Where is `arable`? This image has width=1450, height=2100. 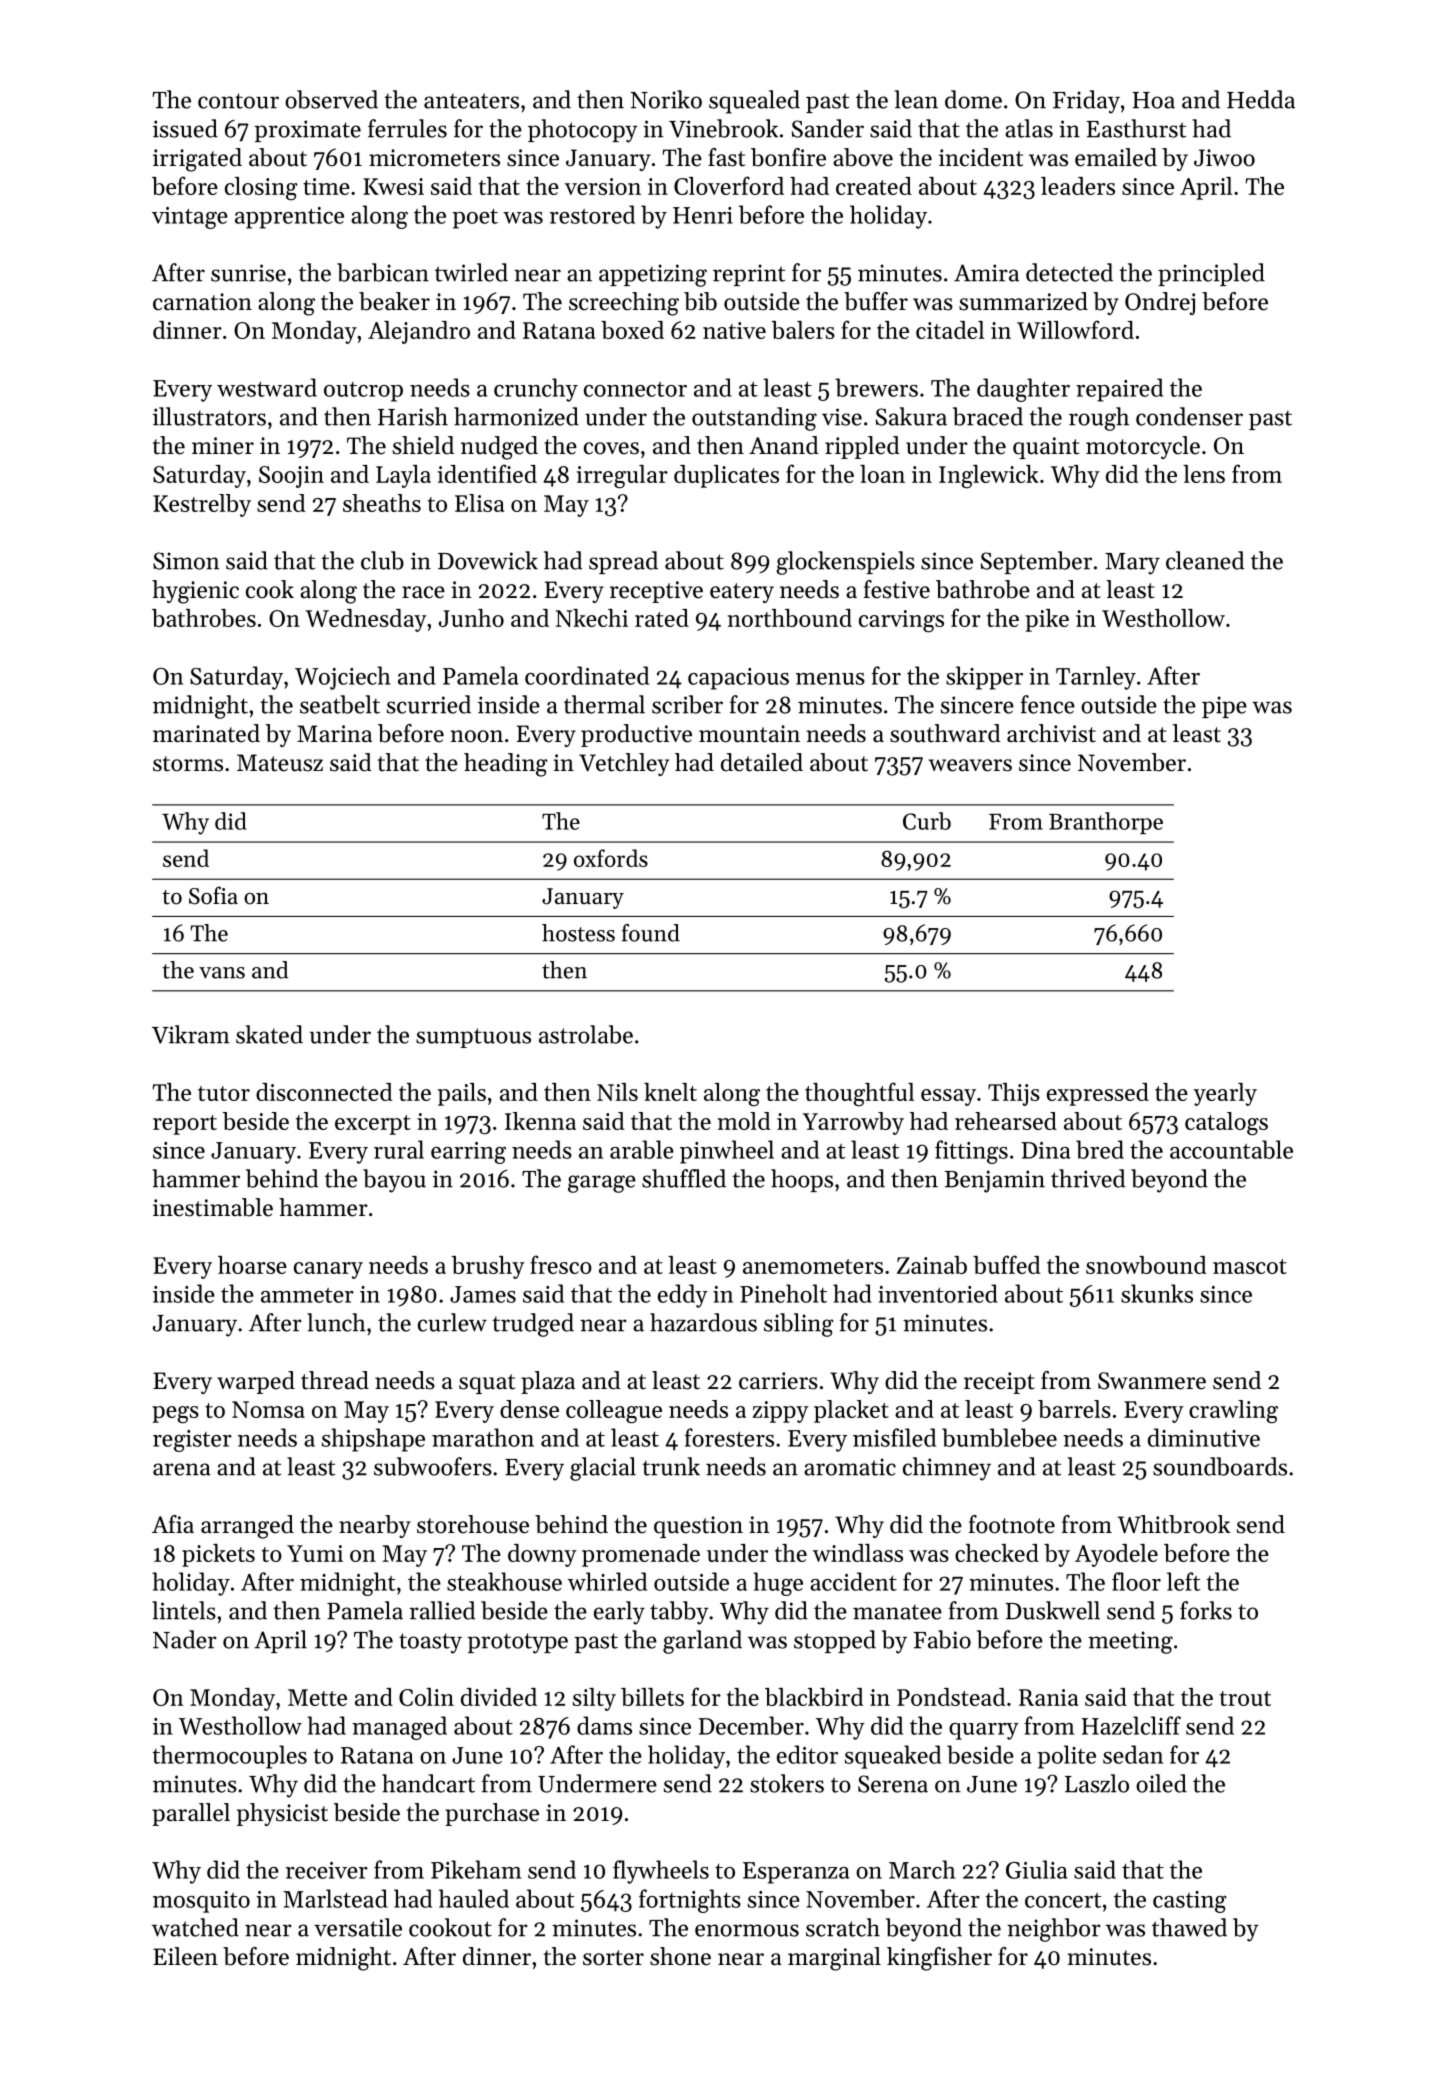
arable is located at coordinates (642, 1149).
